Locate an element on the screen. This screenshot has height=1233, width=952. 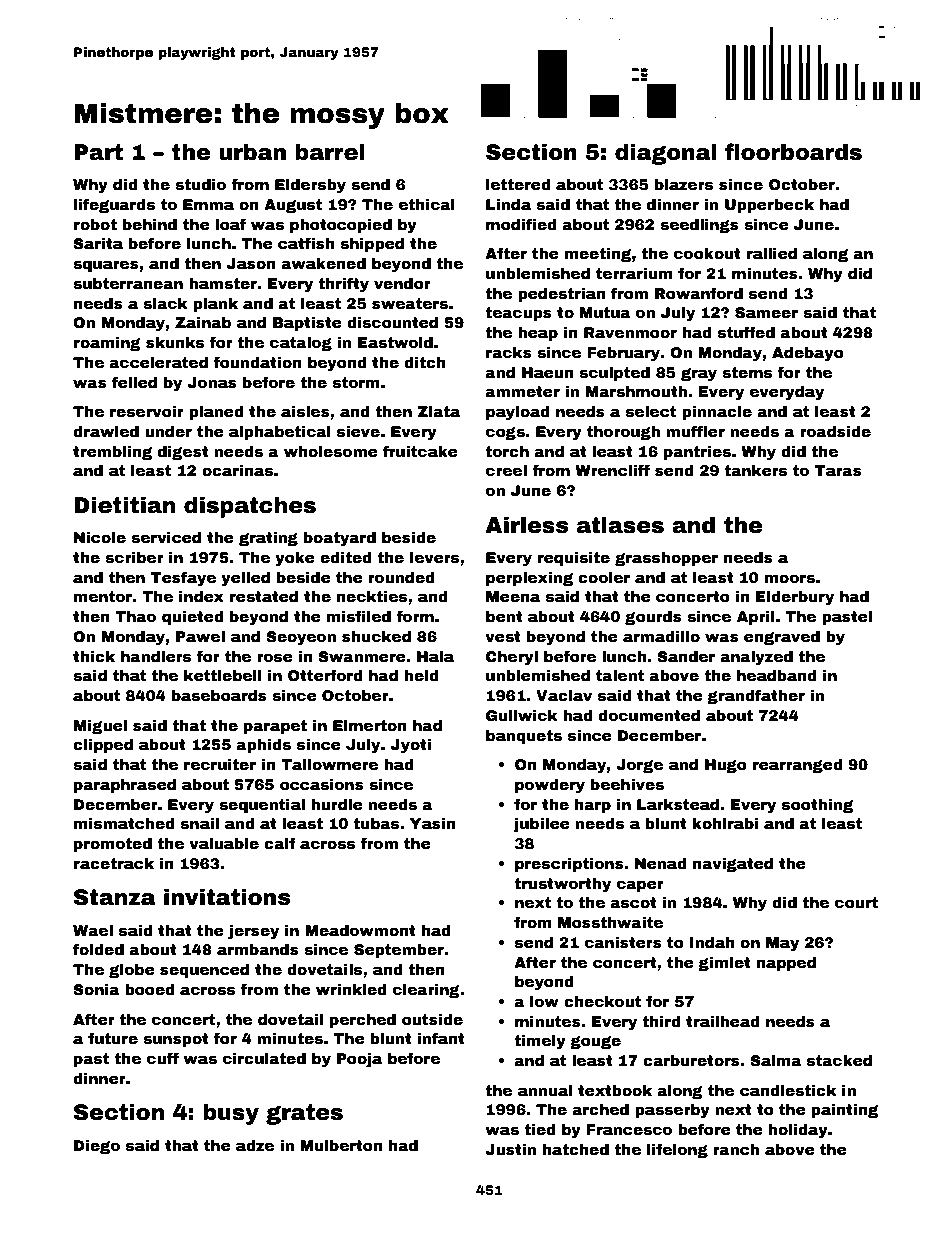
Part is located at coordinates (98, 152).
